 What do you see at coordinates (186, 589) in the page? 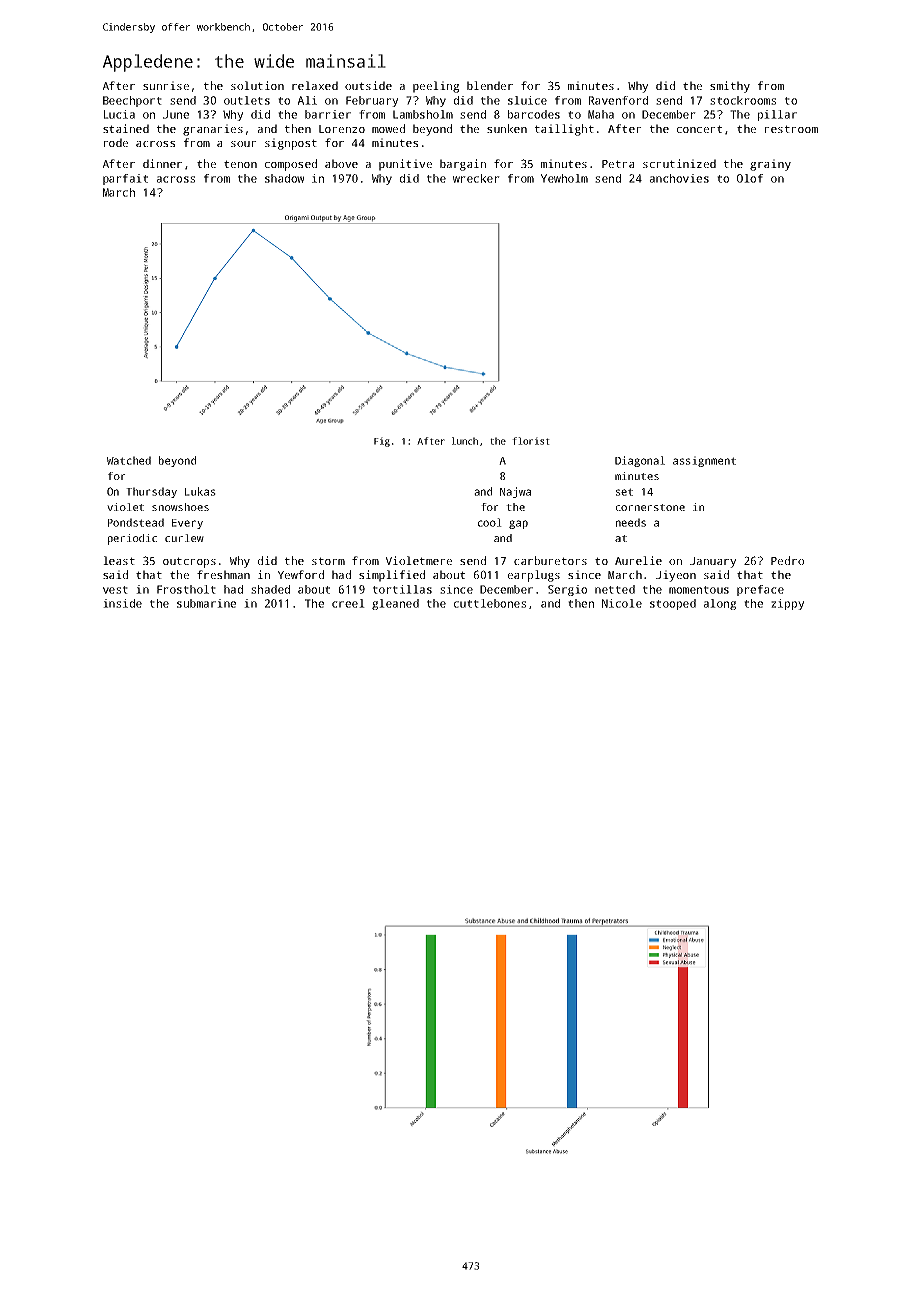
I see `Frostholt` at bounding box center [186, 589].
